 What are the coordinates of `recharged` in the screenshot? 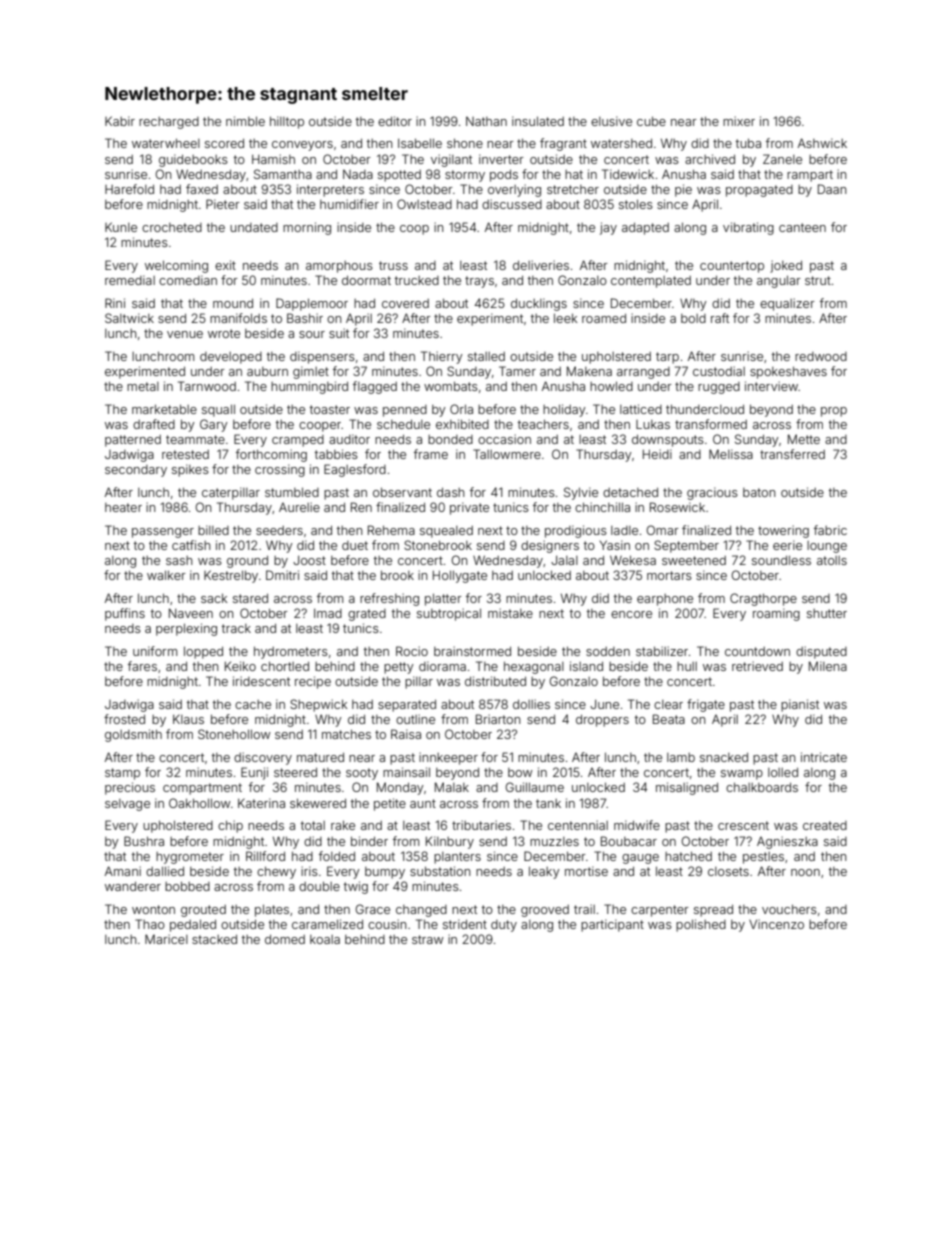 It's located at (169, 123).
